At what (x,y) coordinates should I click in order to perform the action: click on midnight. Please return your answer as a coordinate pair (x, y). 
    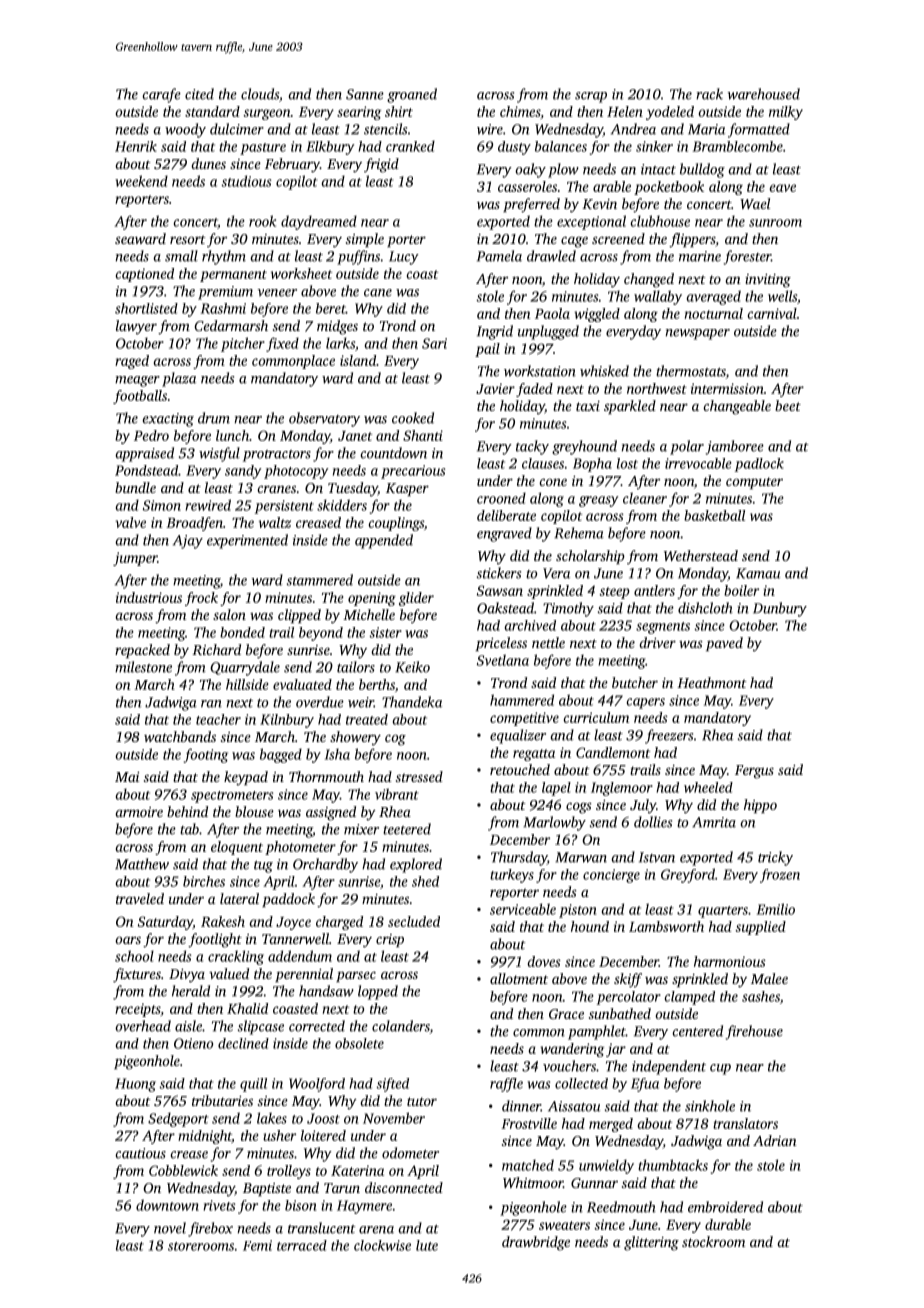
    Looking at the image, I should click on (205, 1137).
